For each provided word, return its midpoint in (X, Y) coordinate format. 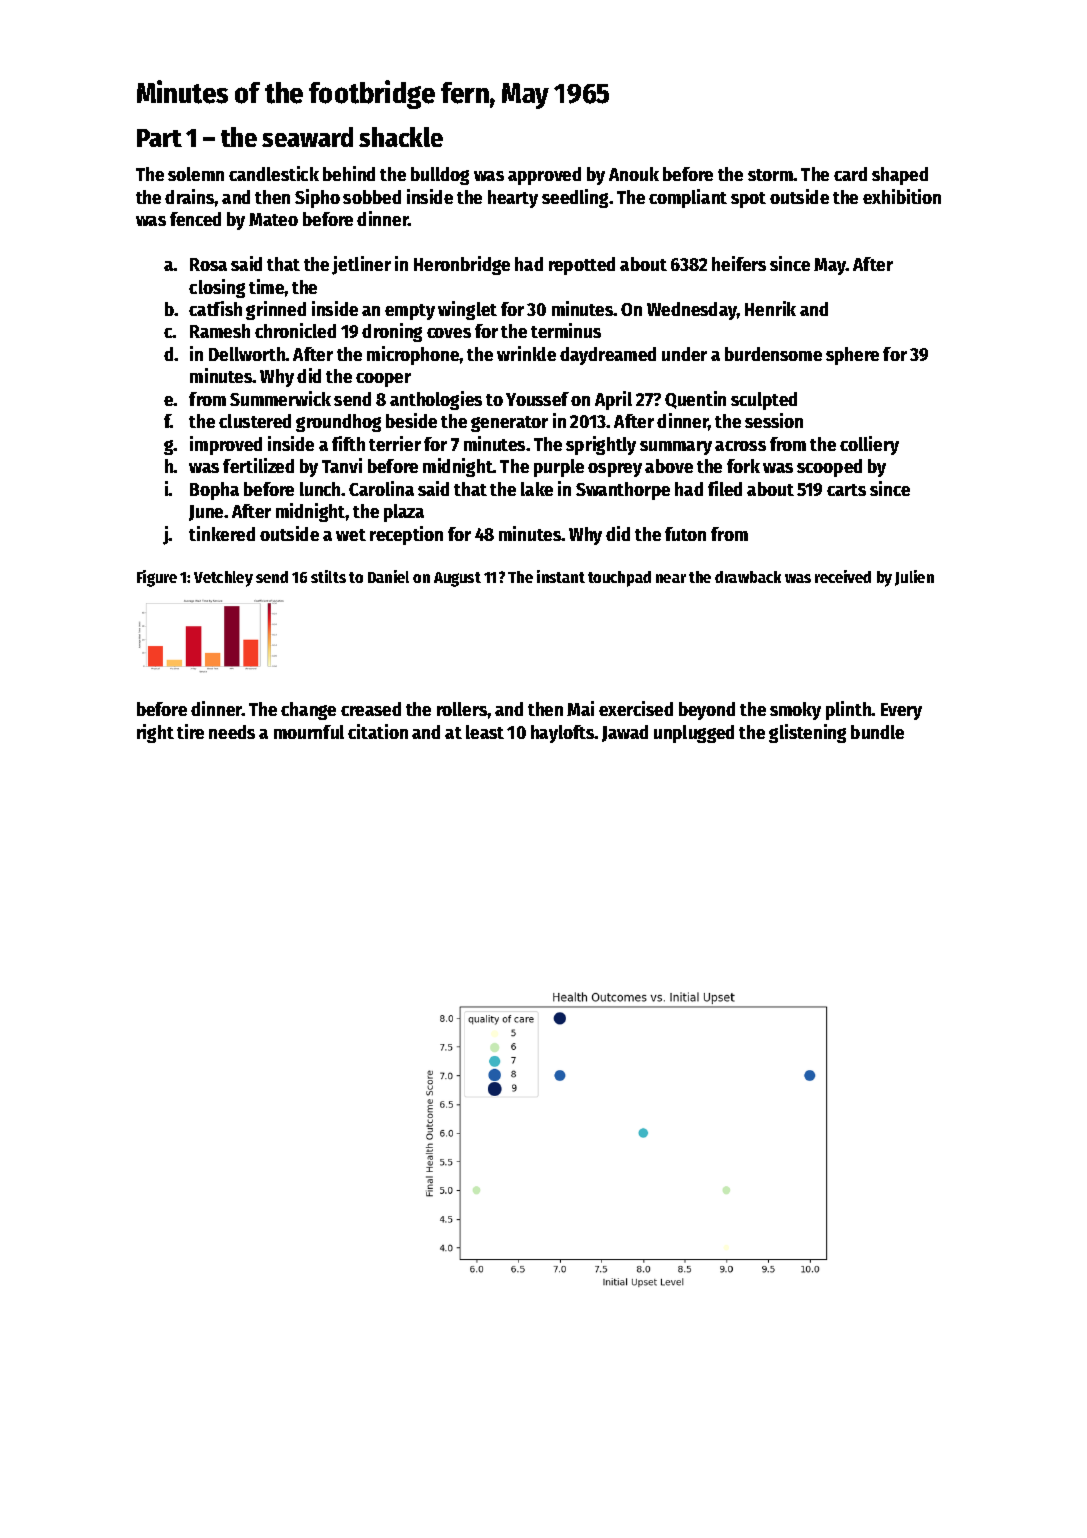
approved (544, 176)
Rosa (208, 264)
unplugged (694, 734)
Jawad (625, 733)
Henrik (770, 308)
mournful (309, 732)
